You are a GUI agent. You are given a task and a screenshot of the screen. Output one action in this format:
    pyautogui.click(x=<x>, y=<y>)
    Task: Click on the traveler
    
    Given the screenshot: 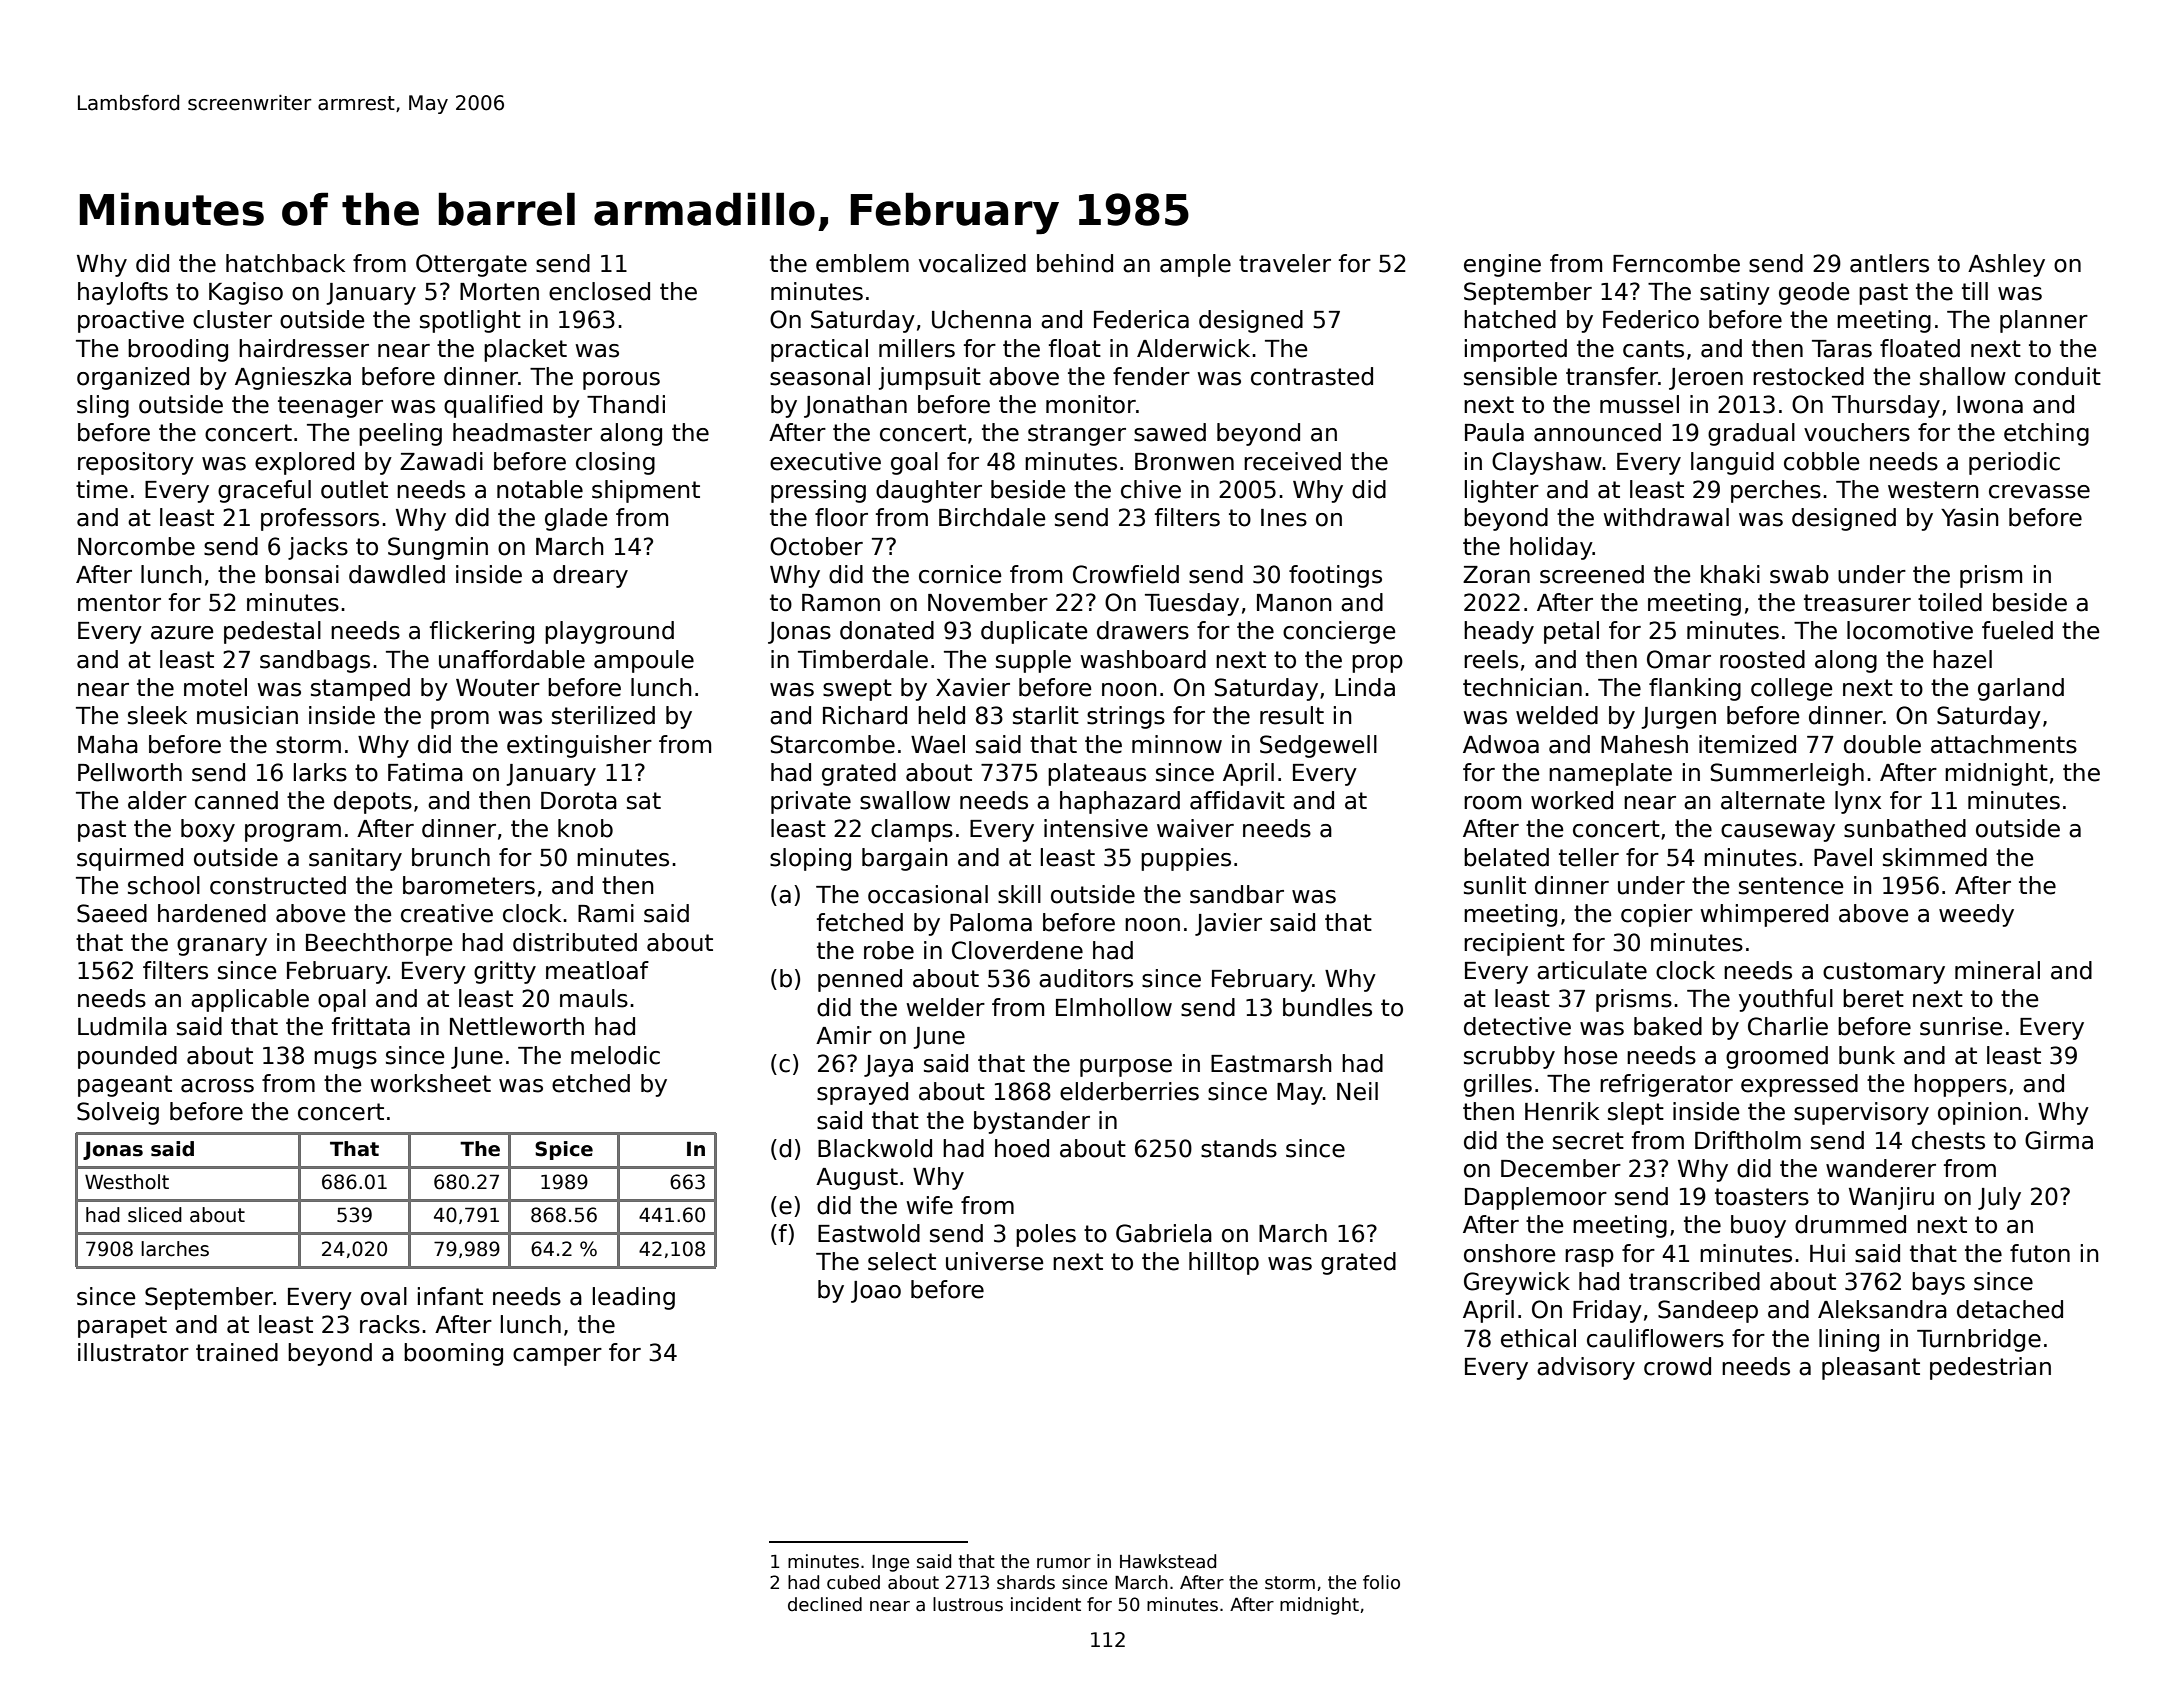 What is the action you would take?
    pyautogui.click(x=1285, y=263)
